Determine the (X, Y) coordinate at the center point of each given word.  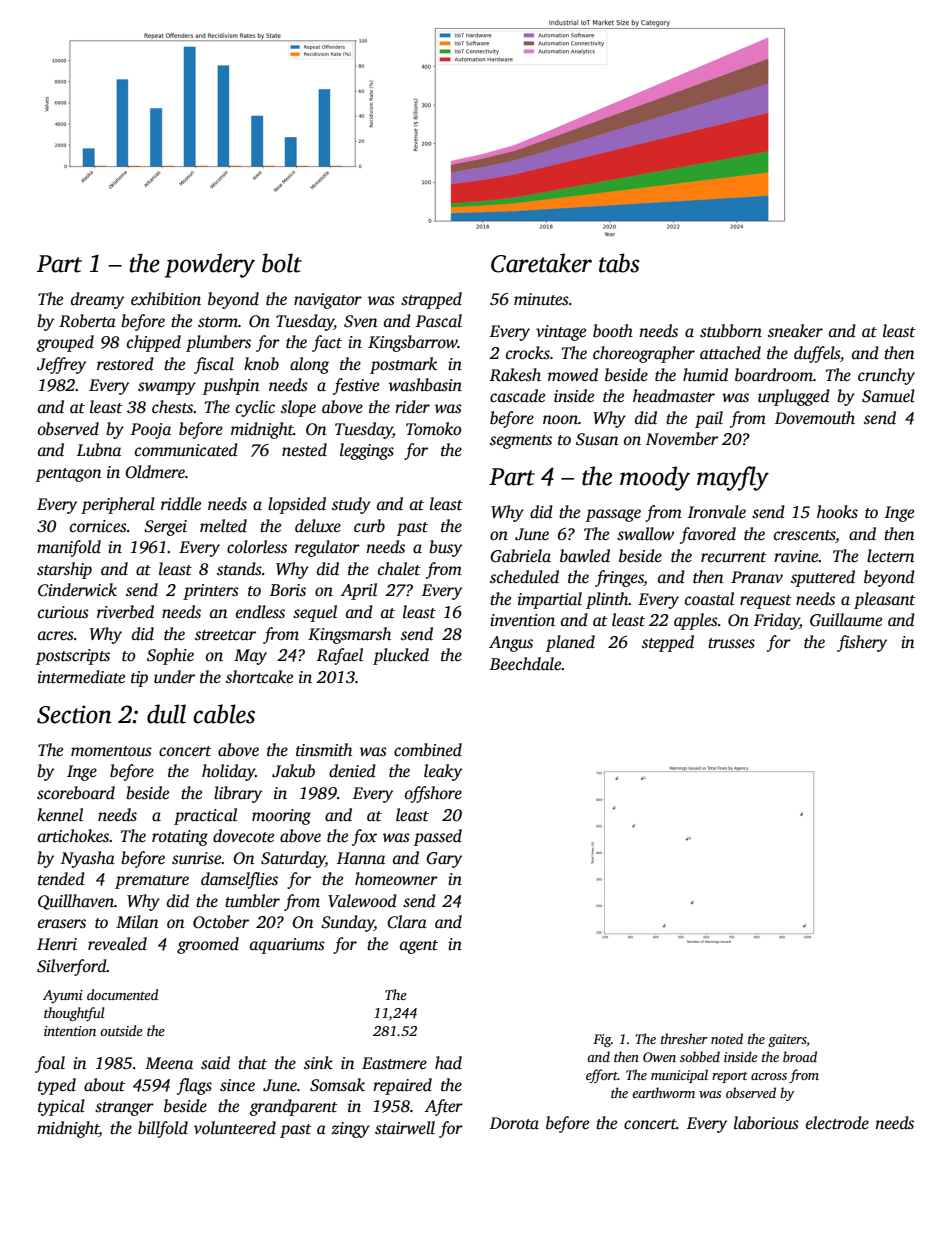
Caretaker (541, 263)
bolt (282, 263)
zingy (350, 1130)
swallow (645, 534)
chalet (399, 569)
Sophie (170, 656)
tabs (619, 263)
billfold (163, 1129)
